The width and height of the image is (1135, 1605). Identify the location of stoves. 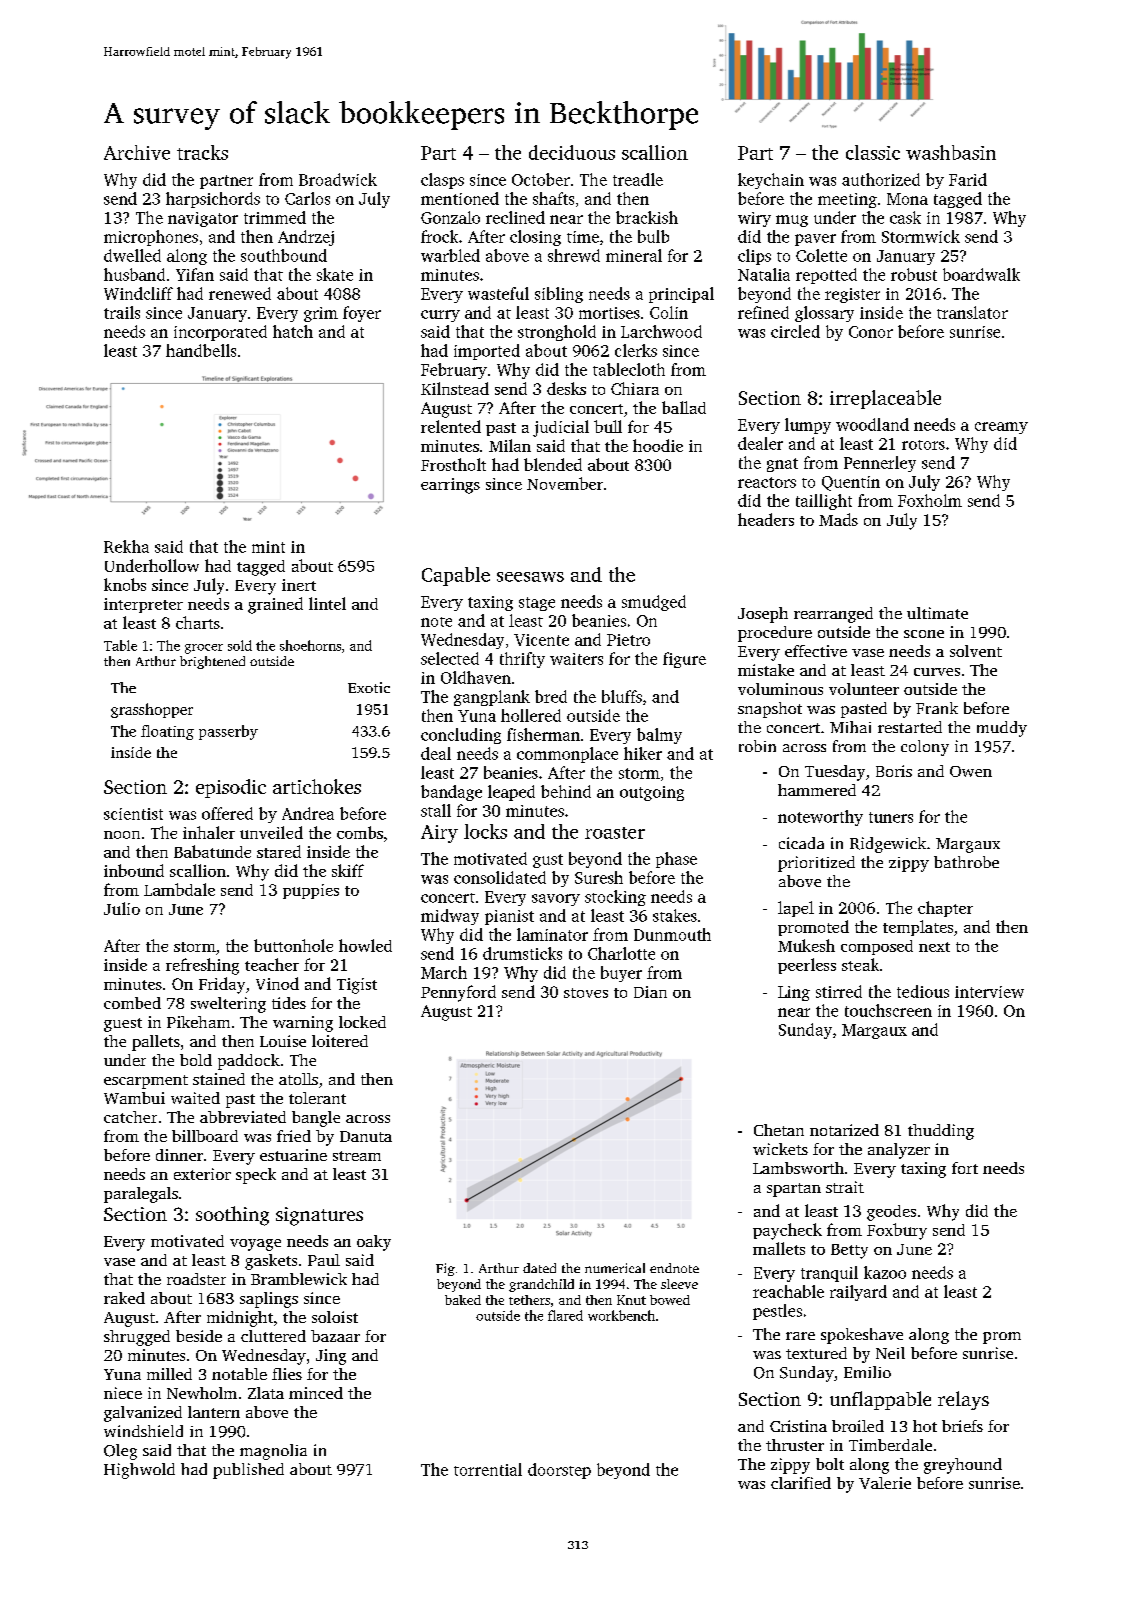
(586, 993).
